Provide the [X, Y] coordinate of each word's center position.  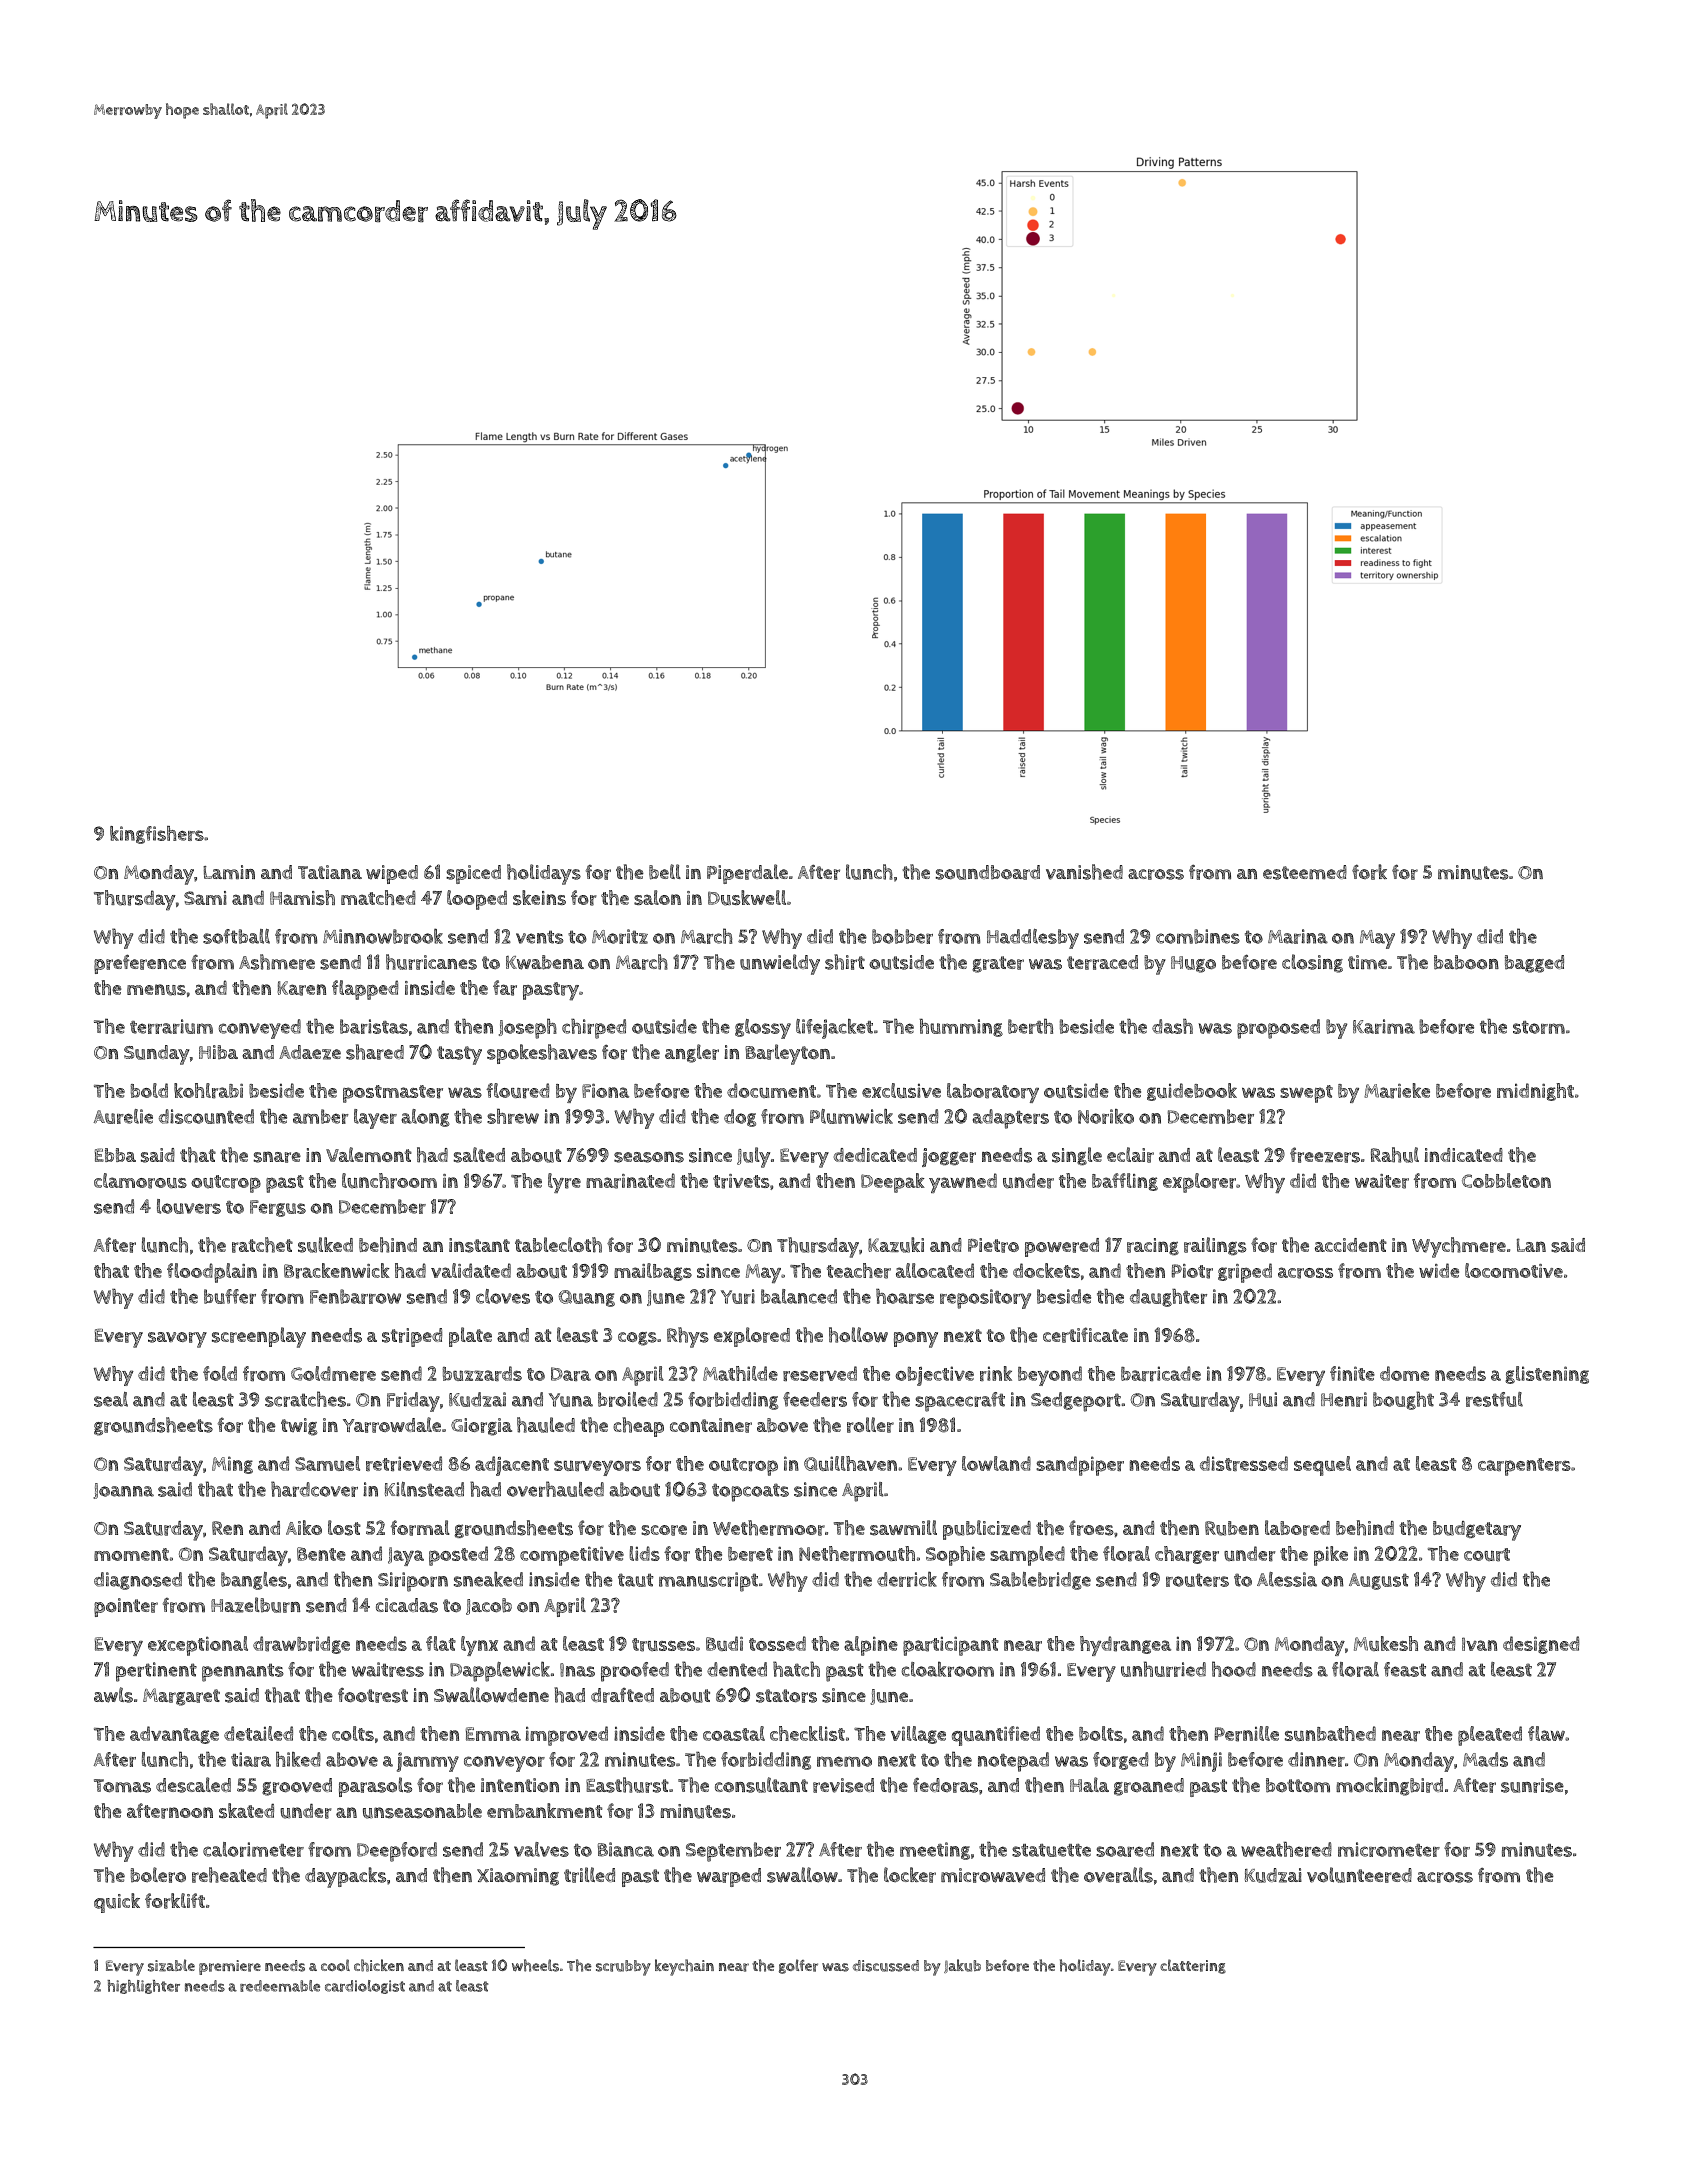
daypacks [345, 1877]
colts [353, 1733]
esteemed [1305, 872]
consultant [761, 1785]
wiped [392, 874]
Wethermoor [769, 1528]
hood [1234, 1669]
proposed [1278, 1029]
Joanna [123, 1491]
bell [665, 872]
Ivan [1479, 1644]
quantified [996, 1736]
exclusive [901, 1090]
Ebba [115, 1155]
